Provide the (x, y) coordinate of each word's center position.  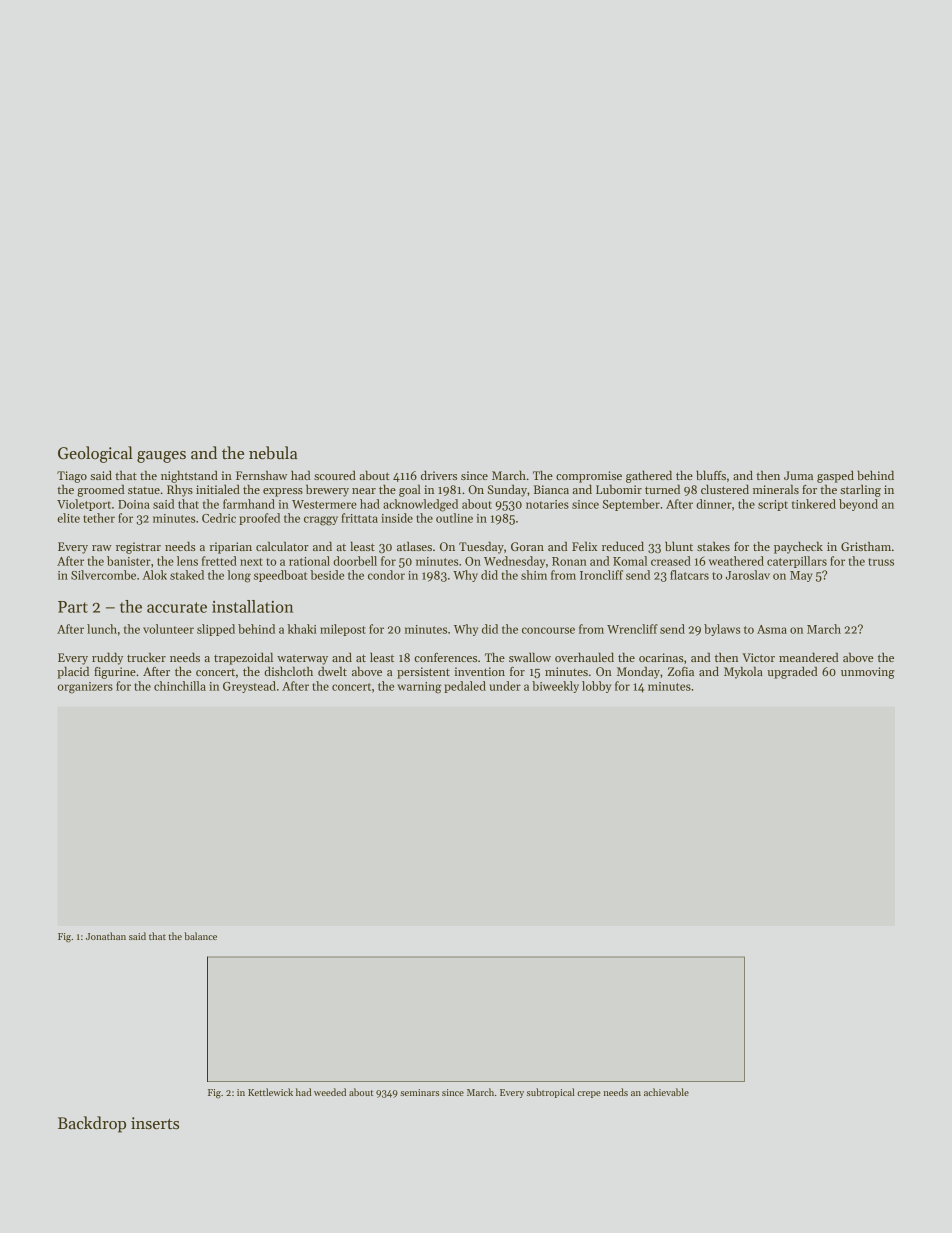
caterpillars (797, 562)
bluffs (711, 475)
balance (200, 936)
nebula (273, 453)
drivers (439, 475)
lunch (102, 629)
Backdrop (92, 1124)
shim (534, 575)
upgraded (792, 672)
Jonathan (106, 936)
